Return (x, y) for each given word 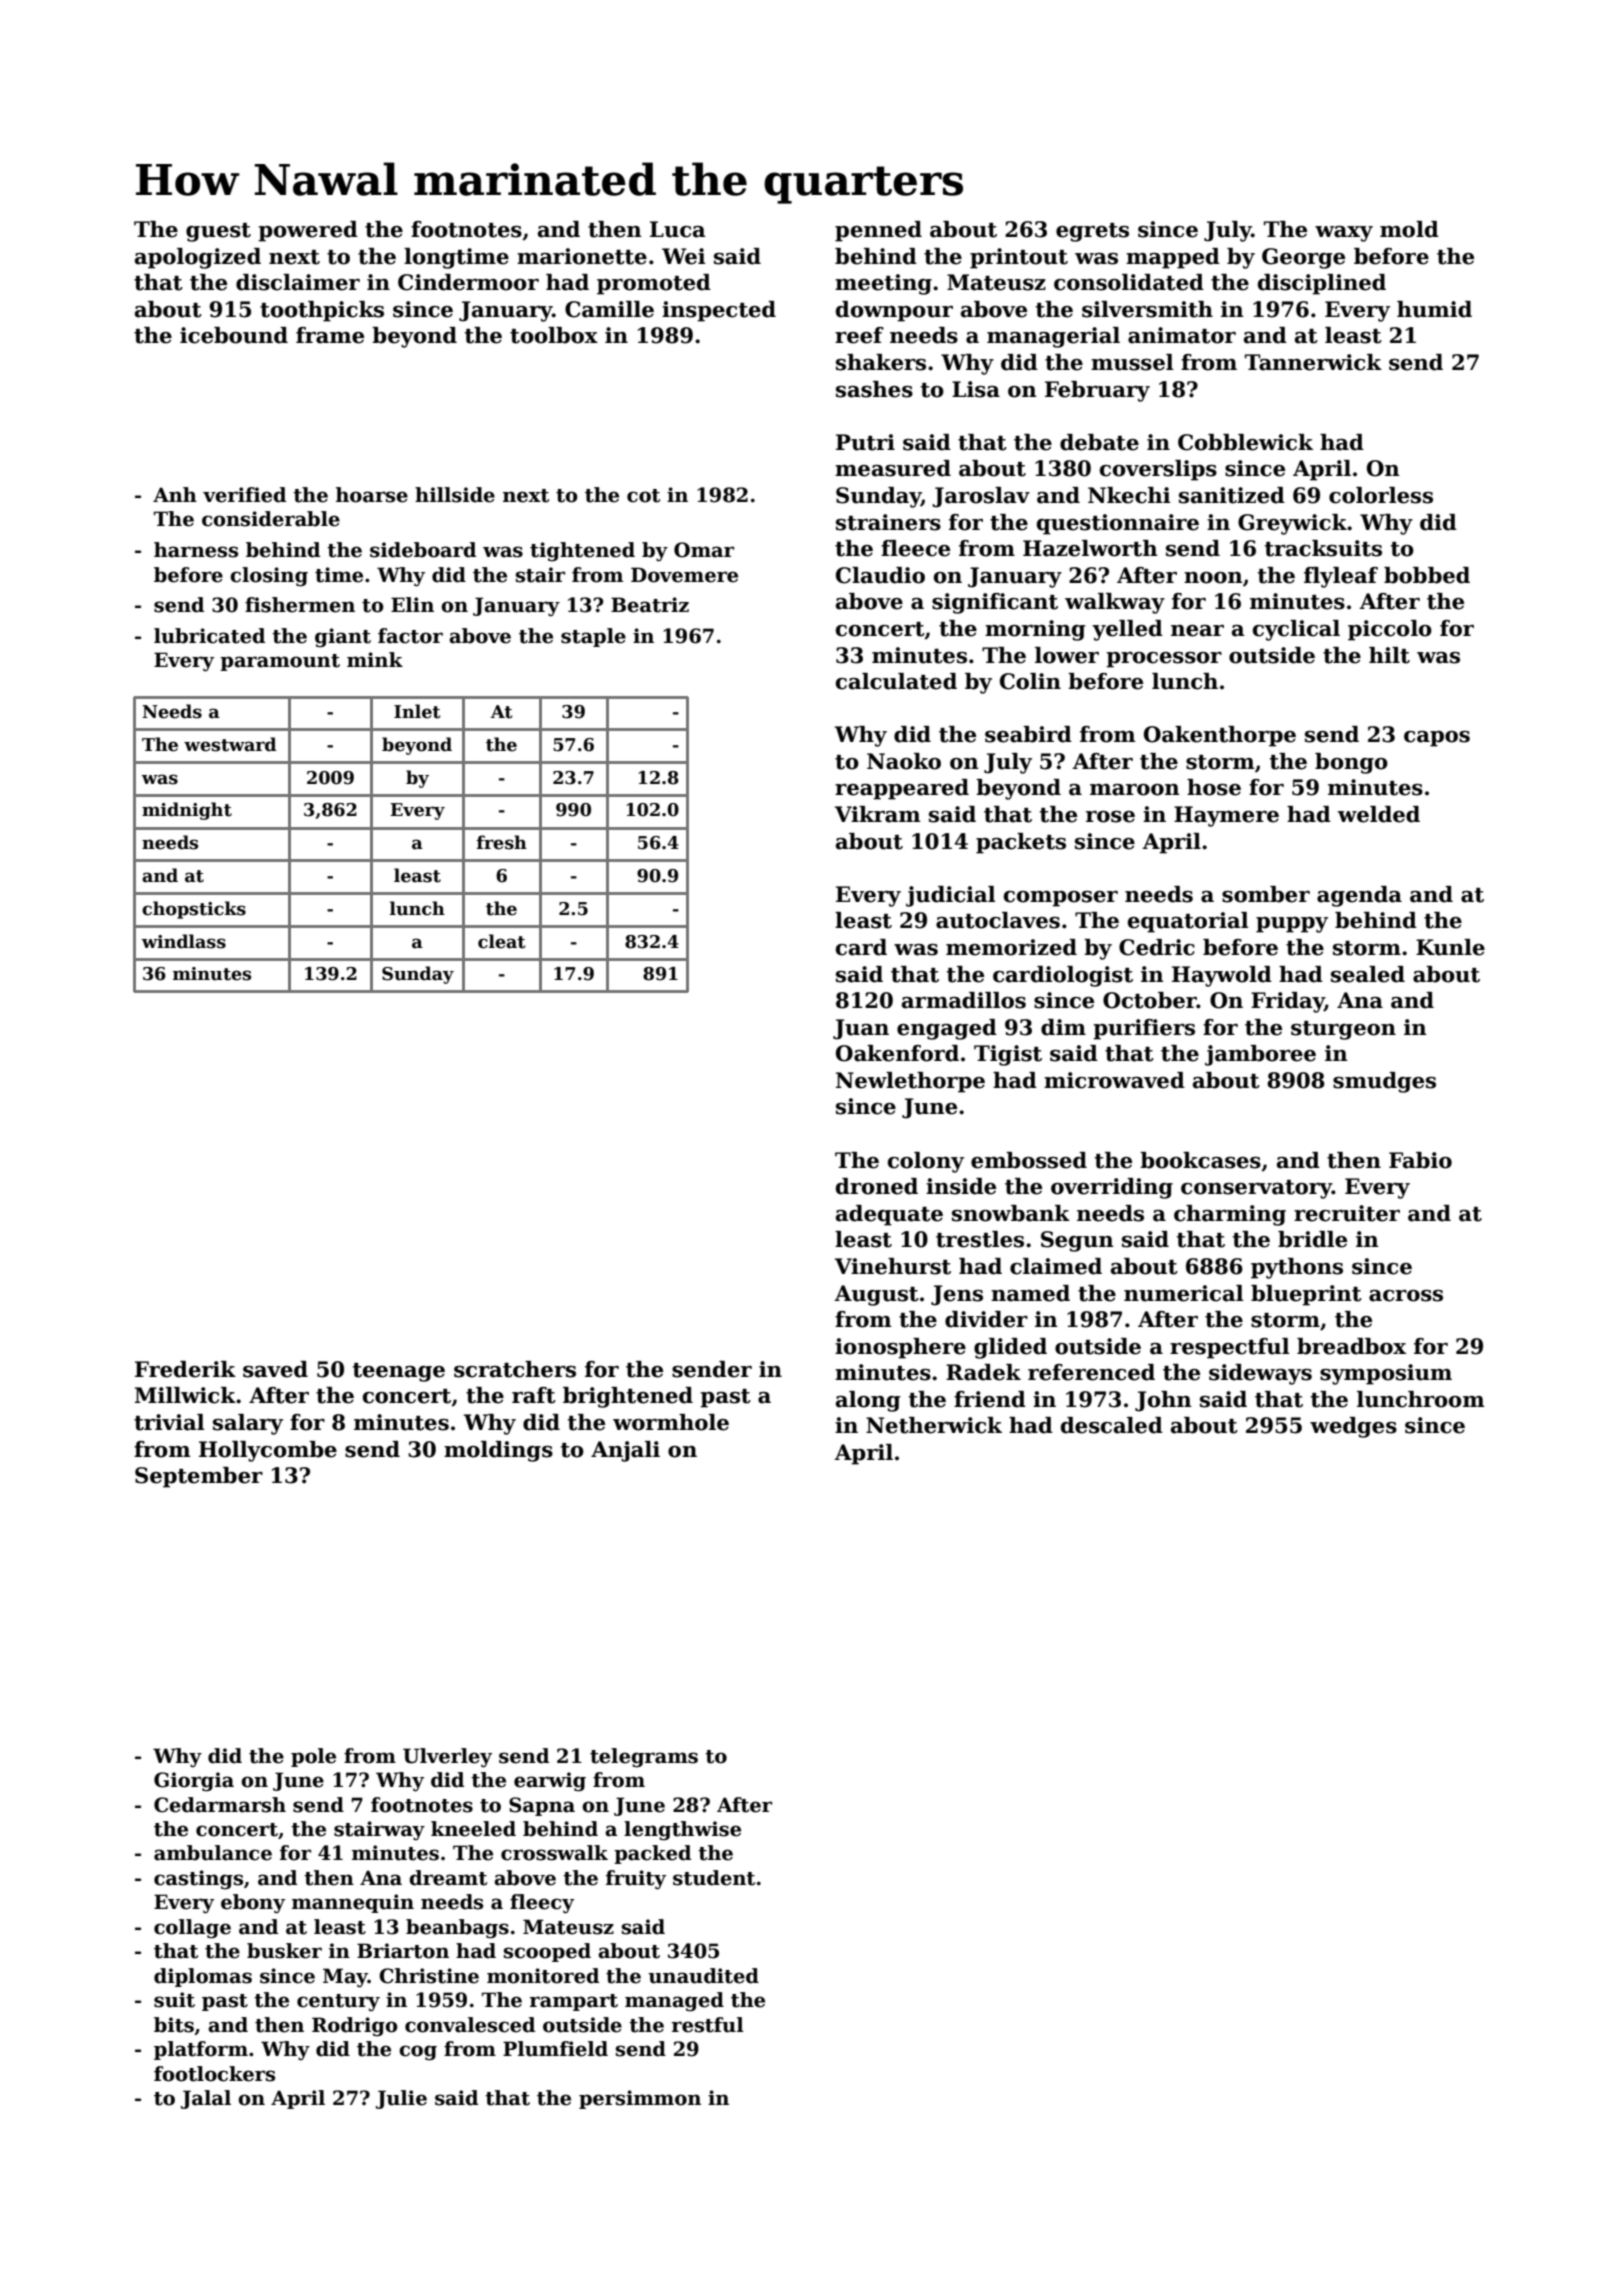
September (199, 1477)
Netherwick (934, 1425)
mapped (1173, 258)
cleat (502, 941)
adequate (889, 1215)
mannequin (353, 1903)
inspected (719, 311)
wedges (1353, 1427)
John (1163, 1401)
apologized (198, 258)
